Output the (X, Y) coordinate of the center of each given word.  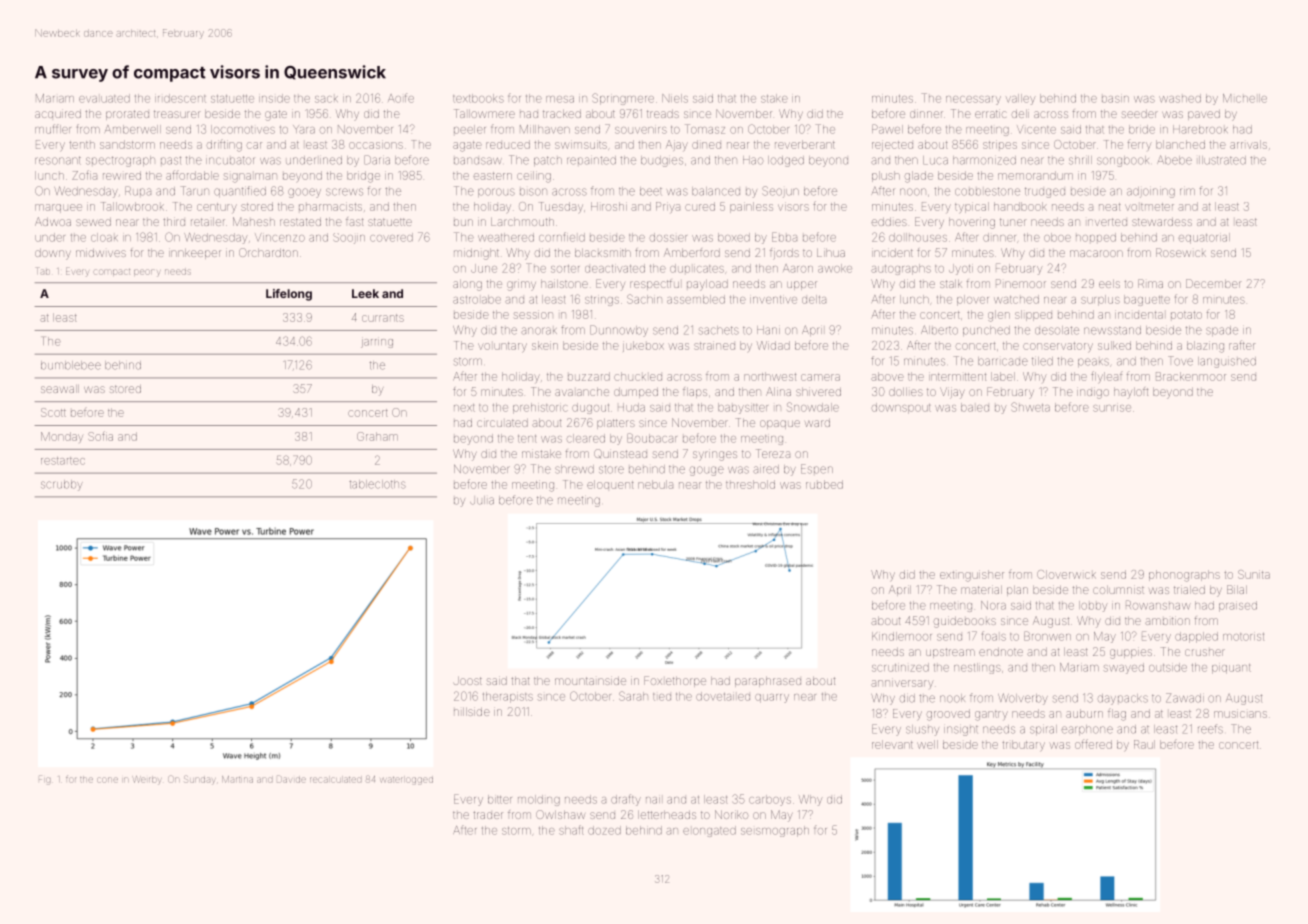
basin (1115, 99)
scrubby (62, 485)
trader (488, 815)
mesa (560, 99)
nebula (655, 484)
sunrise (1112, 408)
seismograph (775, 831)
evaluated (104, 98)
